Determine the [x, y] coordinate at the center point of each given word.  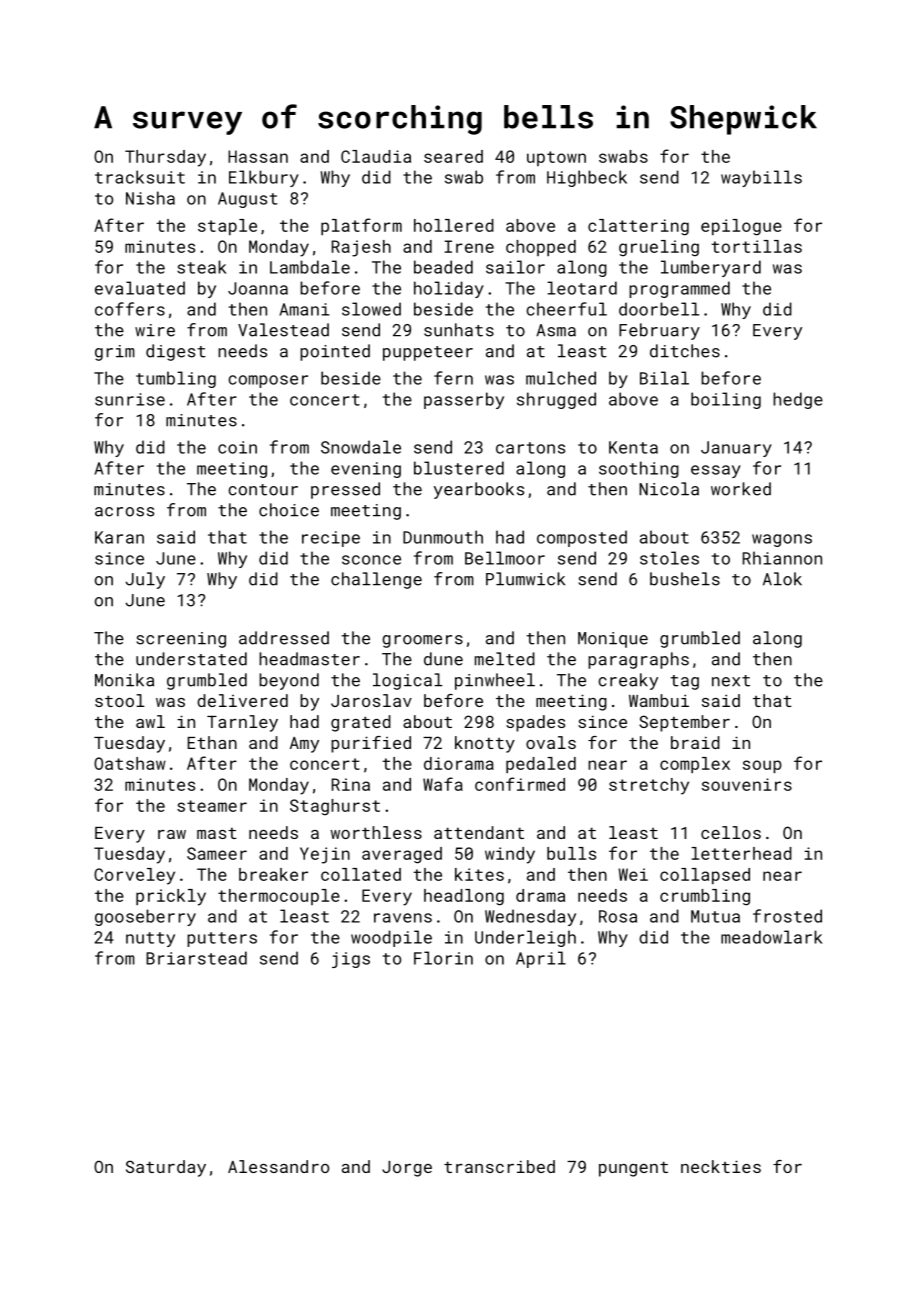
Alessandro [278, 1166]
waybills [761, 178]
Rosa [618, 916]
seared [453, 156]
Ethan [212, 742]
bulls [571, 853]
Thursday [165, 158]
